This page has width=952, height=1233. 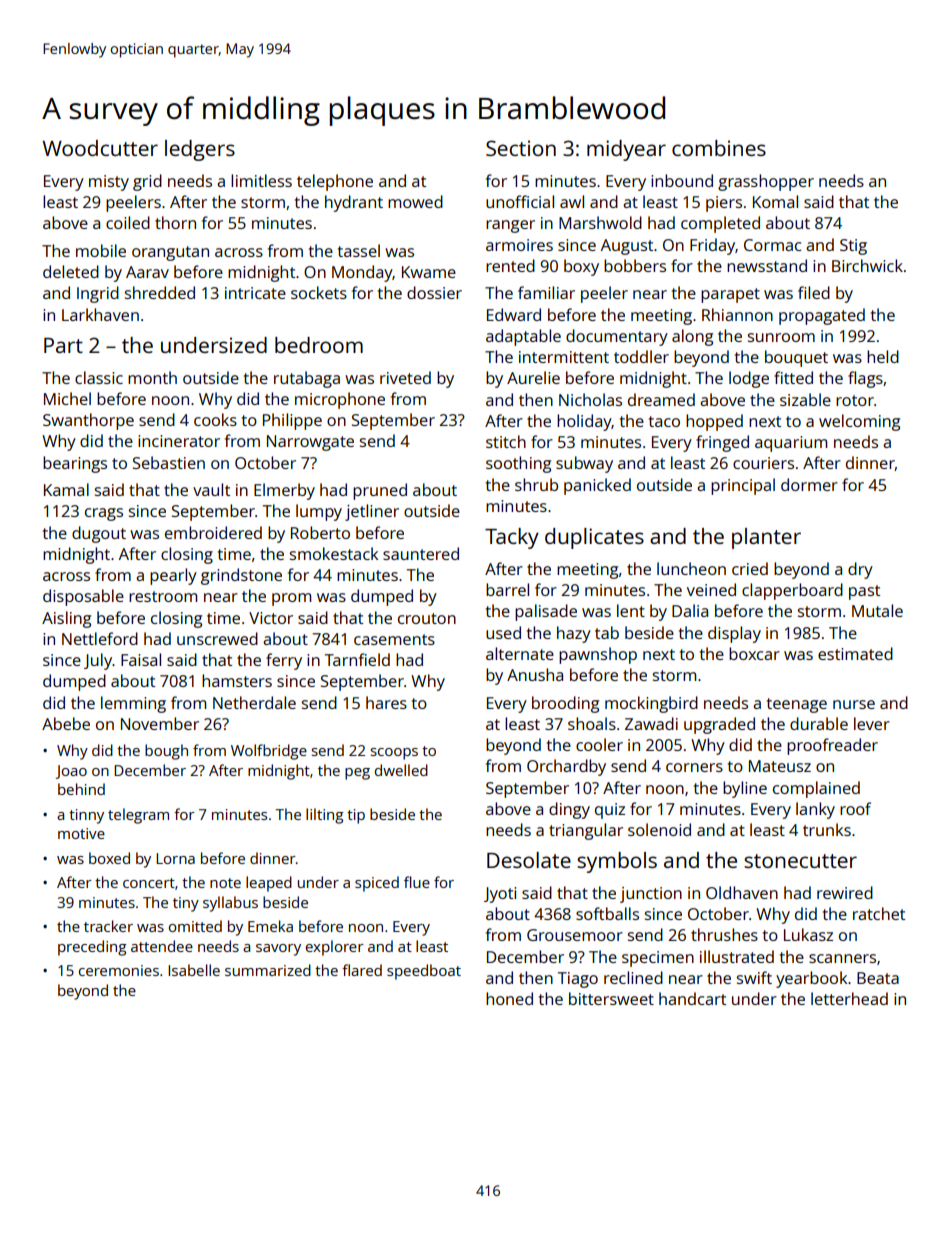 What do you see at coordinates (292, 421) in the page?
I see `Philippe` at bounding box center [292, 421].
